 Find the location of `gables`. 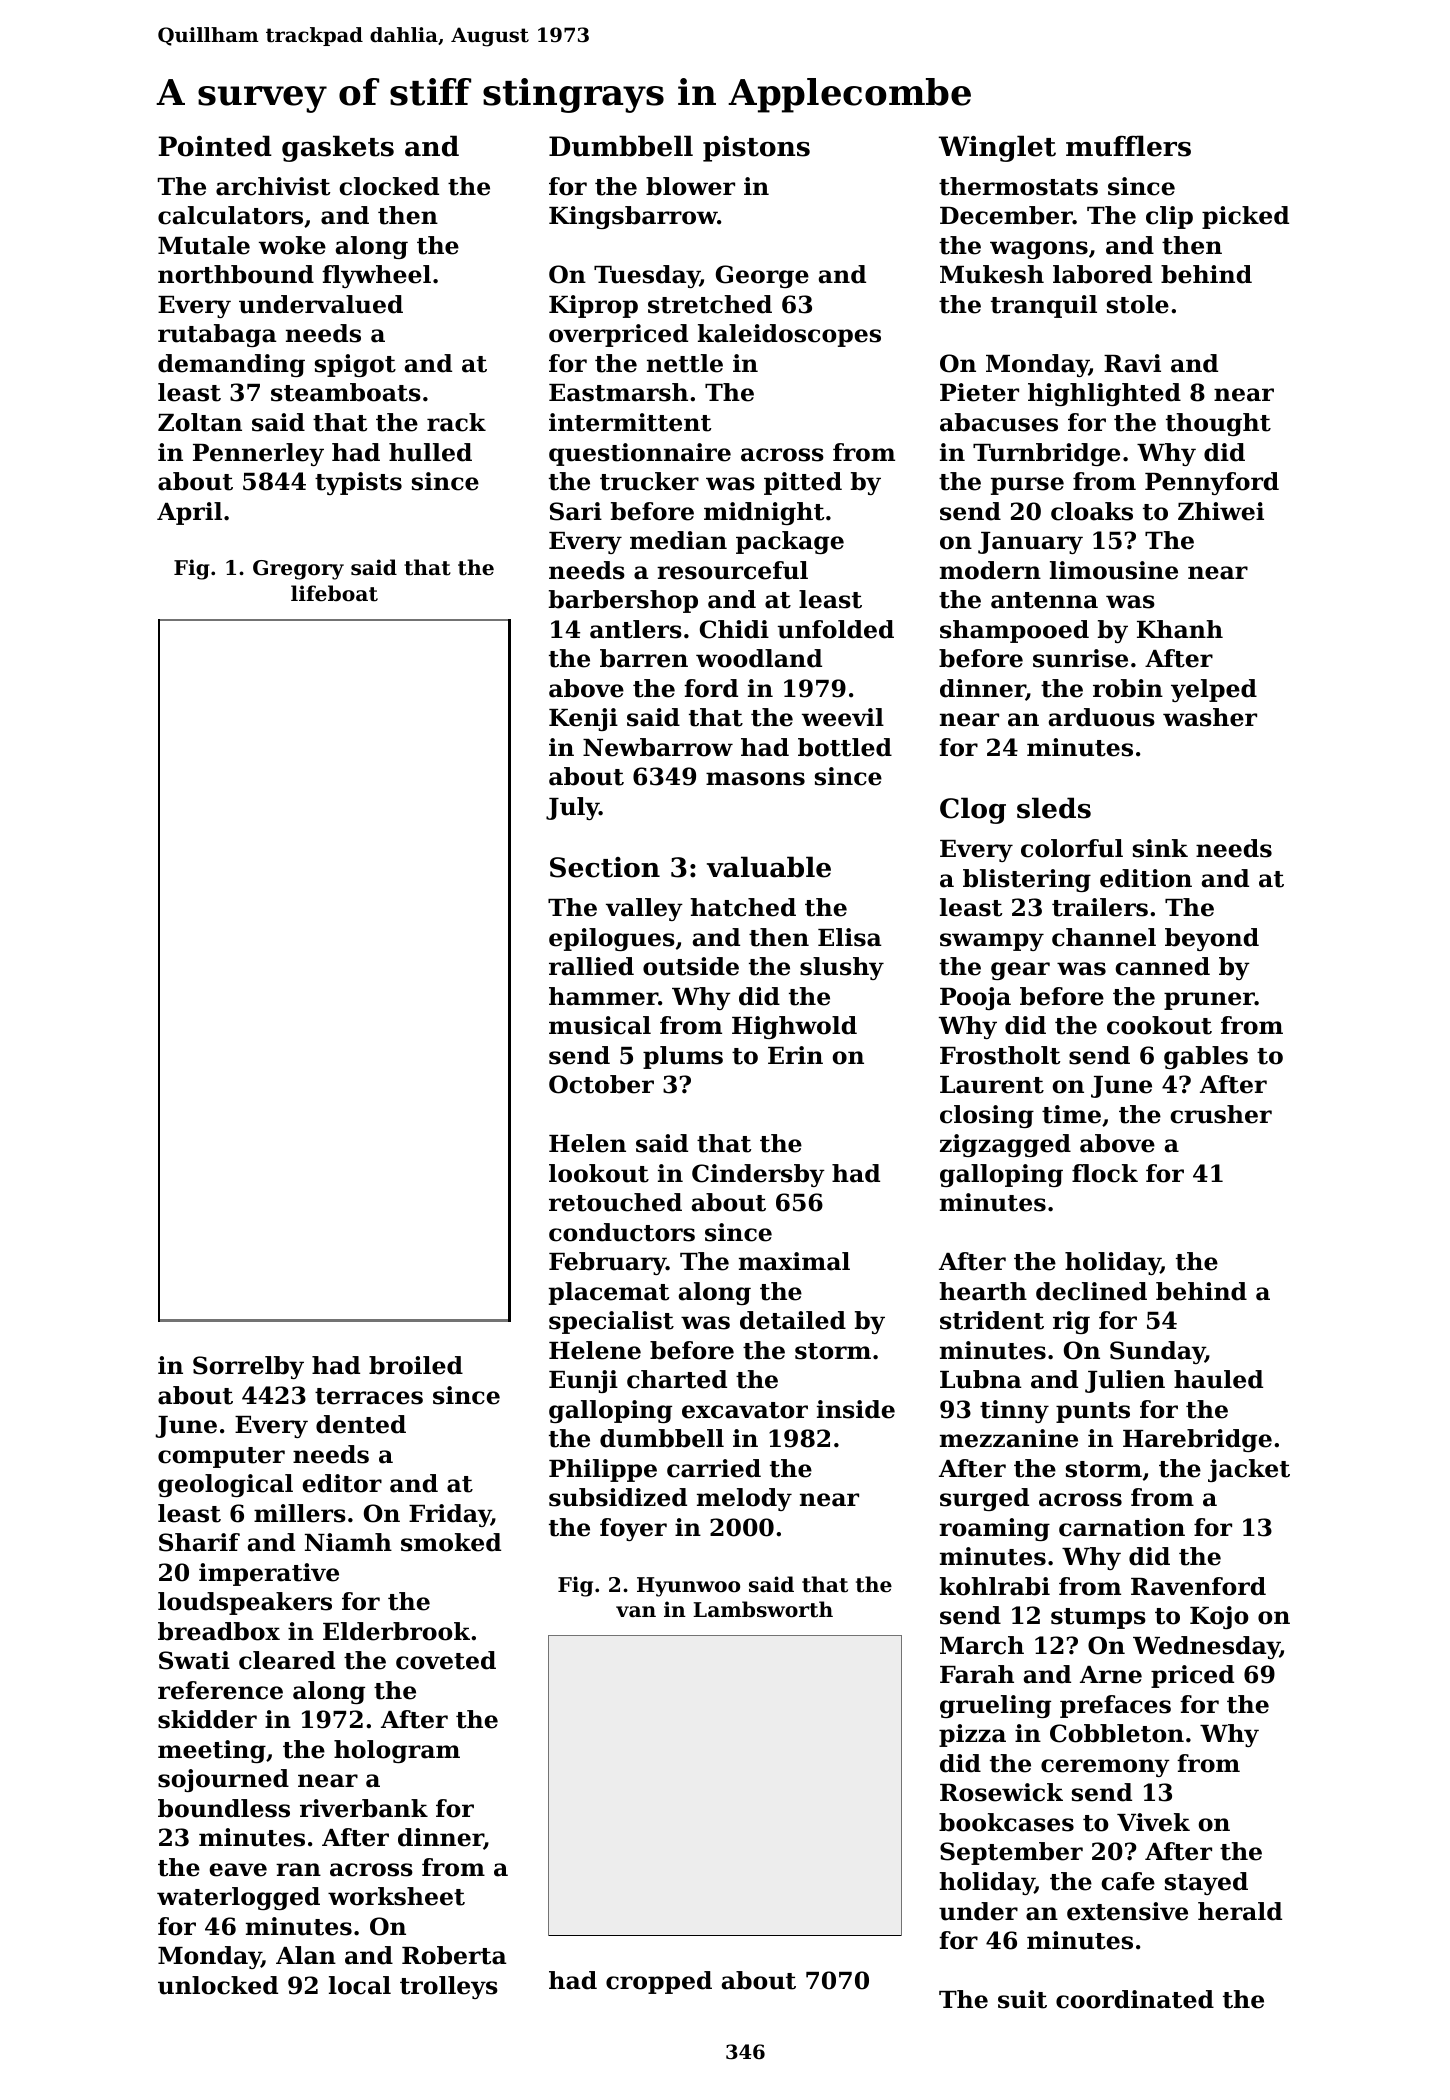

gables is located at coordinates (1206, 1057).
